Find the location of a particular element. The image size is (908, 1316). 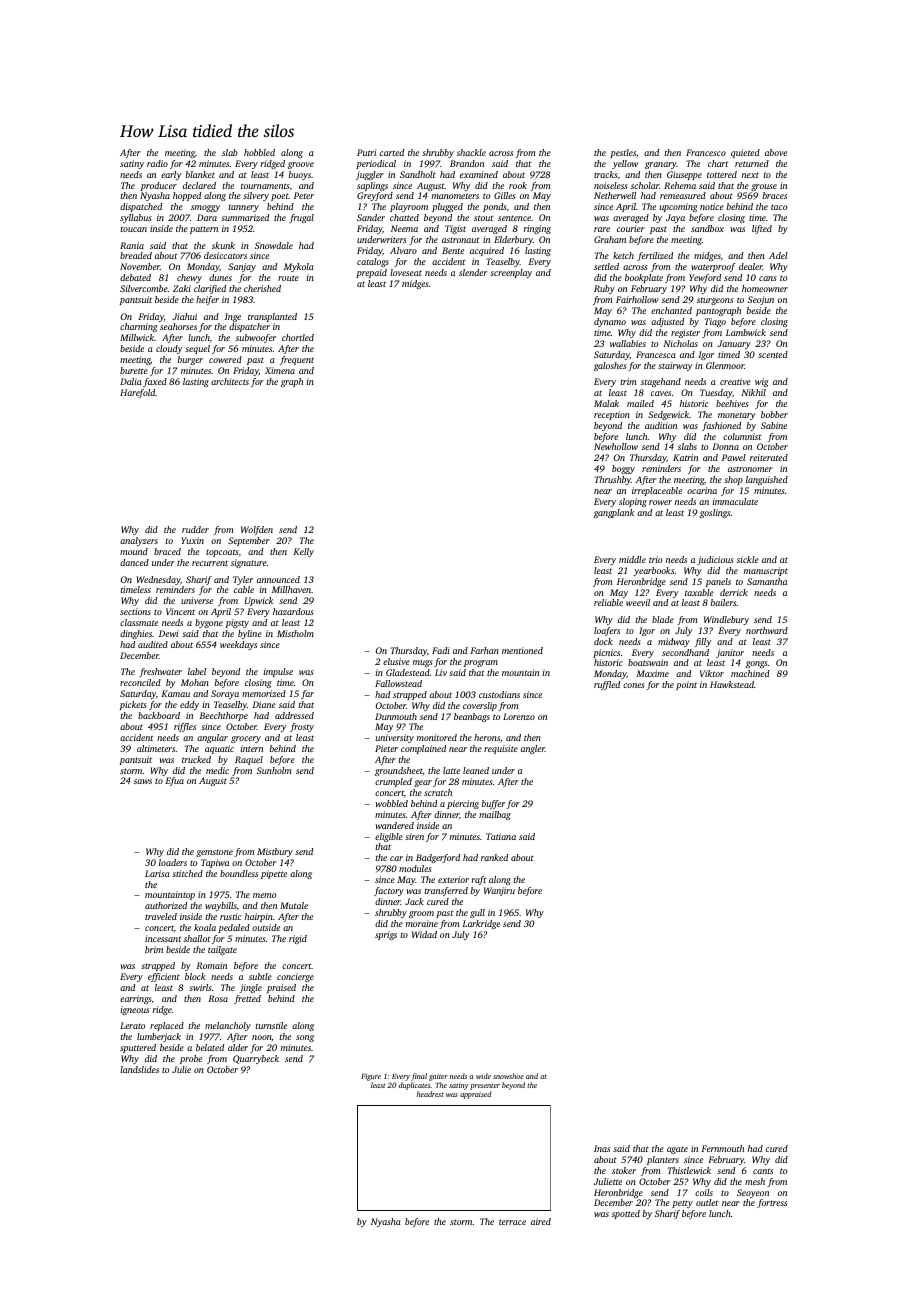

point is located at coordinates (686, 685).
